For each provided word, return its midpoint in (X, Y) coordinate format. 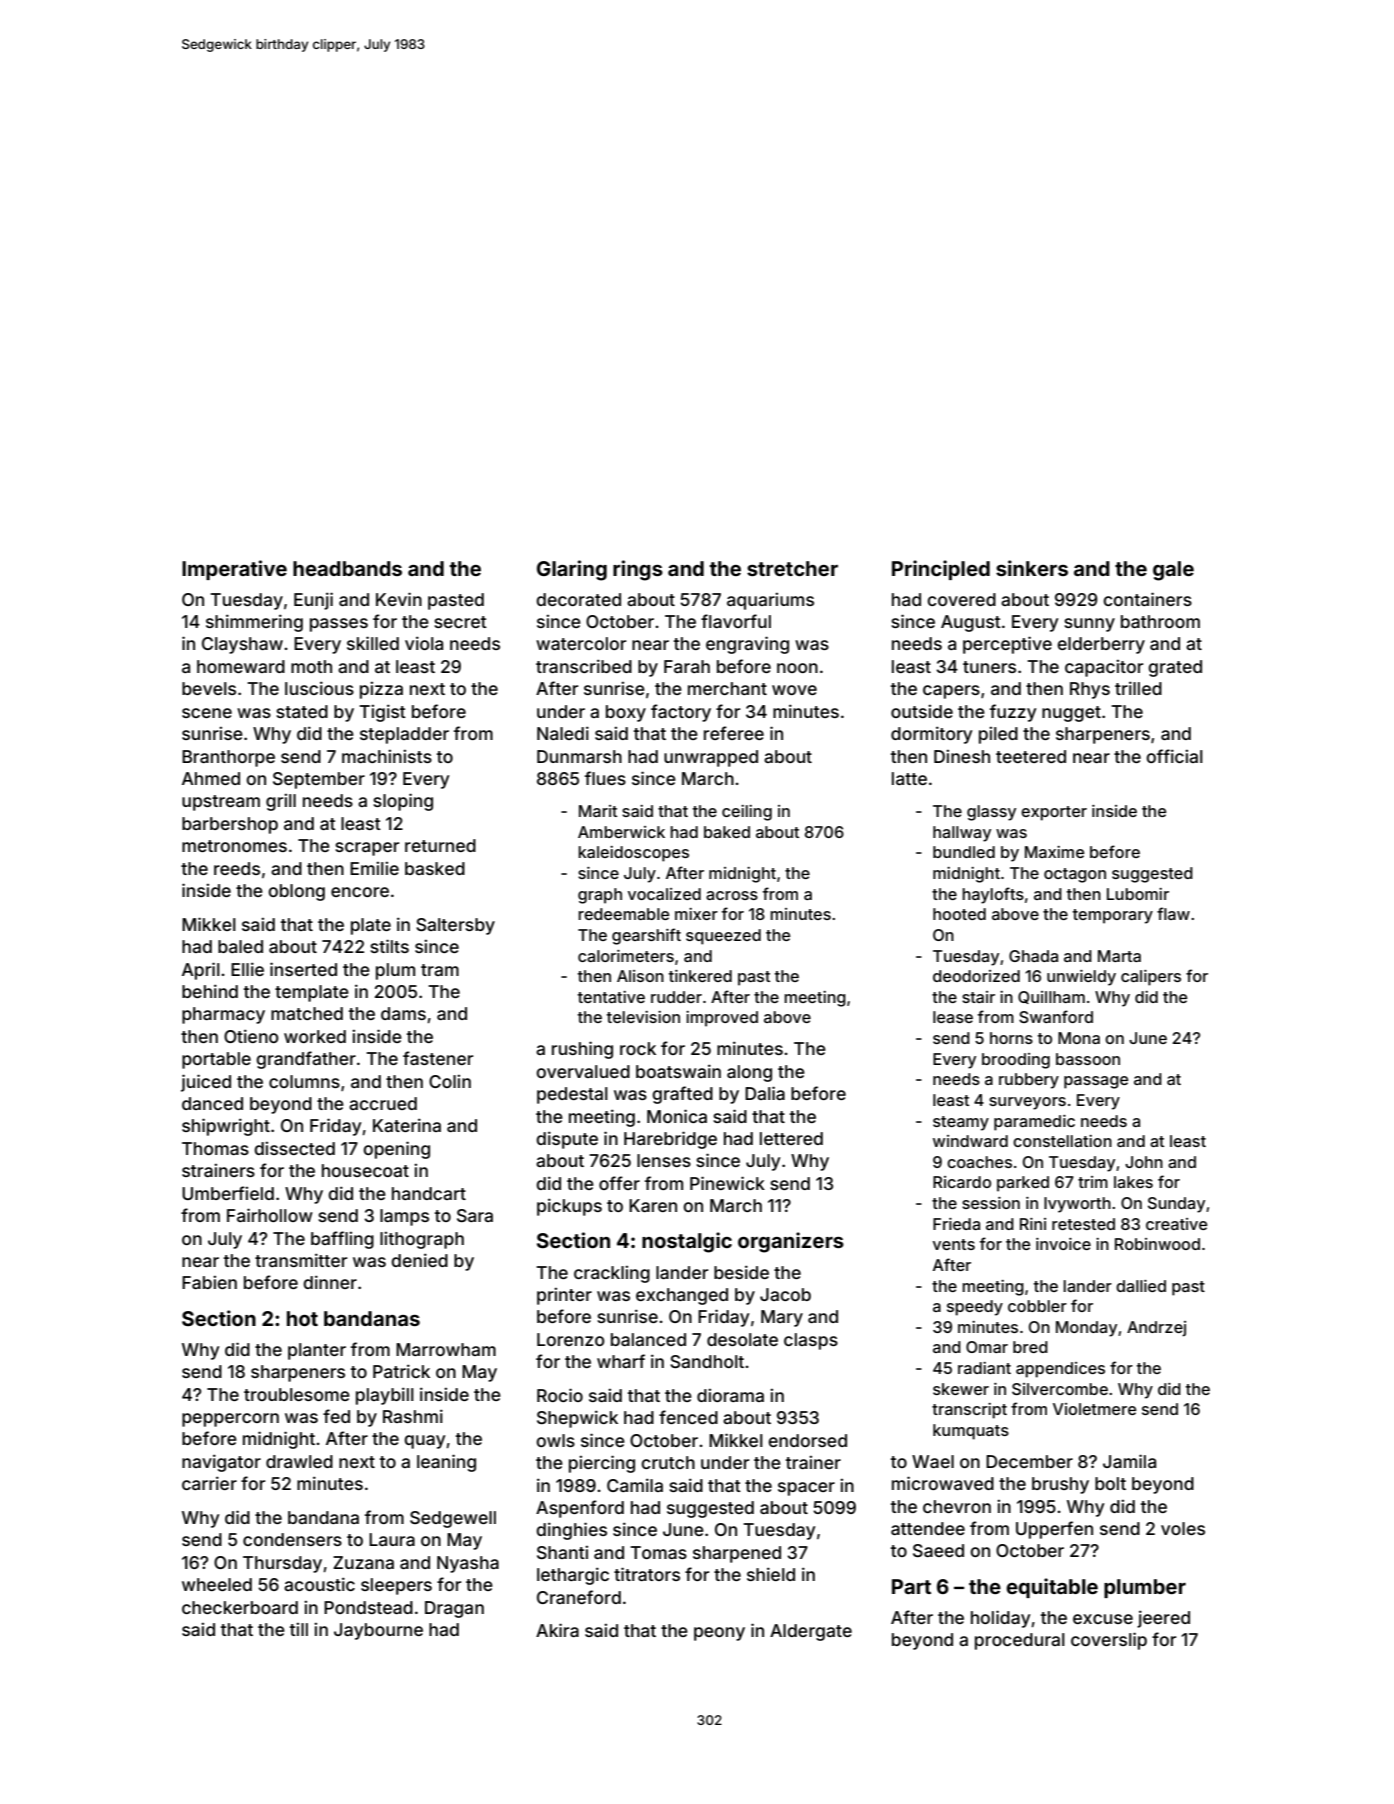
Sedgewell (453, 1519)
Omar (987, 1347)
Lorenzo (570, 1339)
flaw (1173, 913)
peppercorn (230, 1420)
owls (555, 1440)
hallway (962, 834)
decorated (578, 599)
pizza (381, 690)
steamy (961, 1123)
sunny (1089, 625)
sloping (403, 802)
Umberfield (228, 1193)
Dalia (765, 1093)
